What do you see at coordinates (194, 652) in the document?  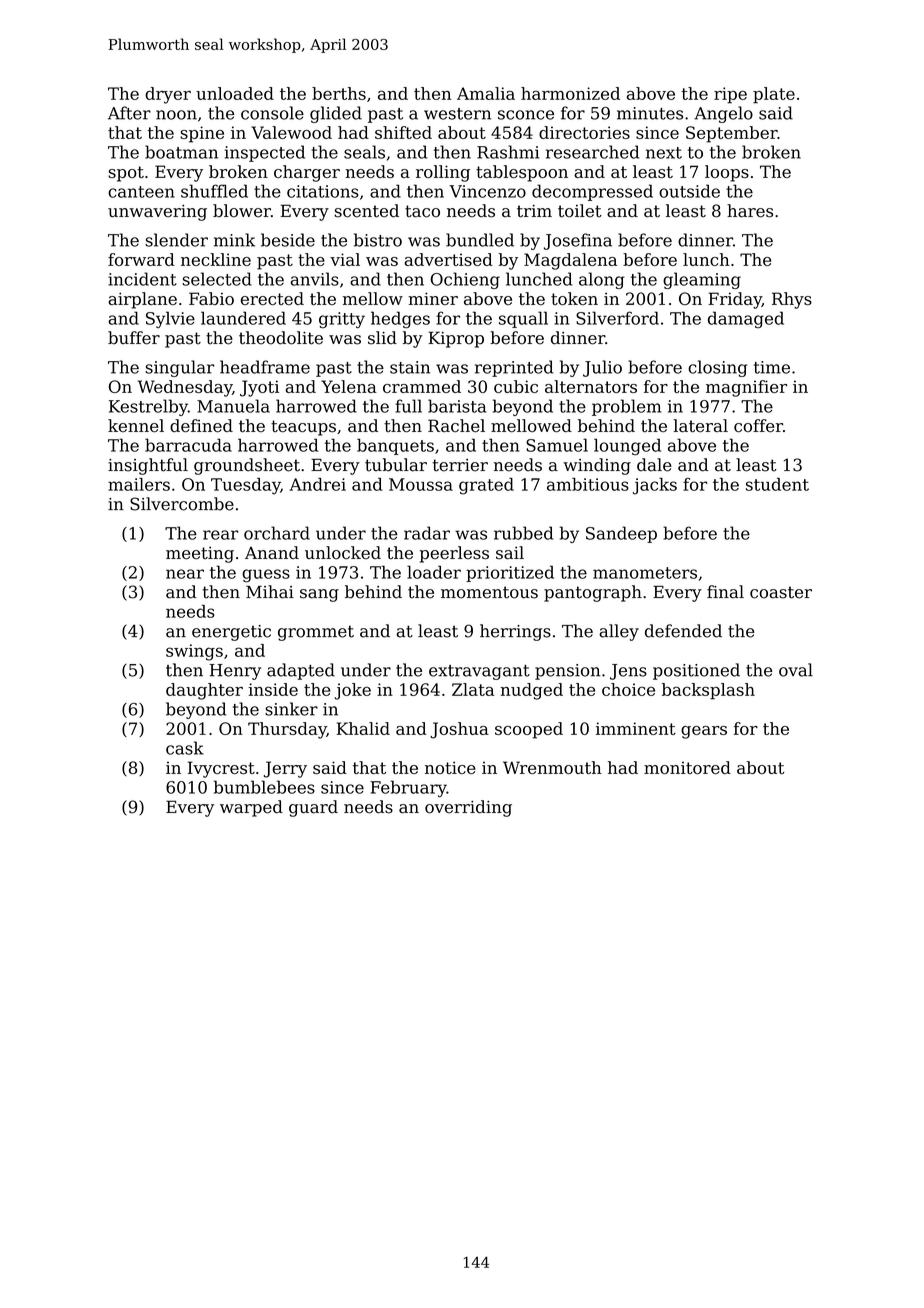 I see `swings` at bounding box center [194, 652].
